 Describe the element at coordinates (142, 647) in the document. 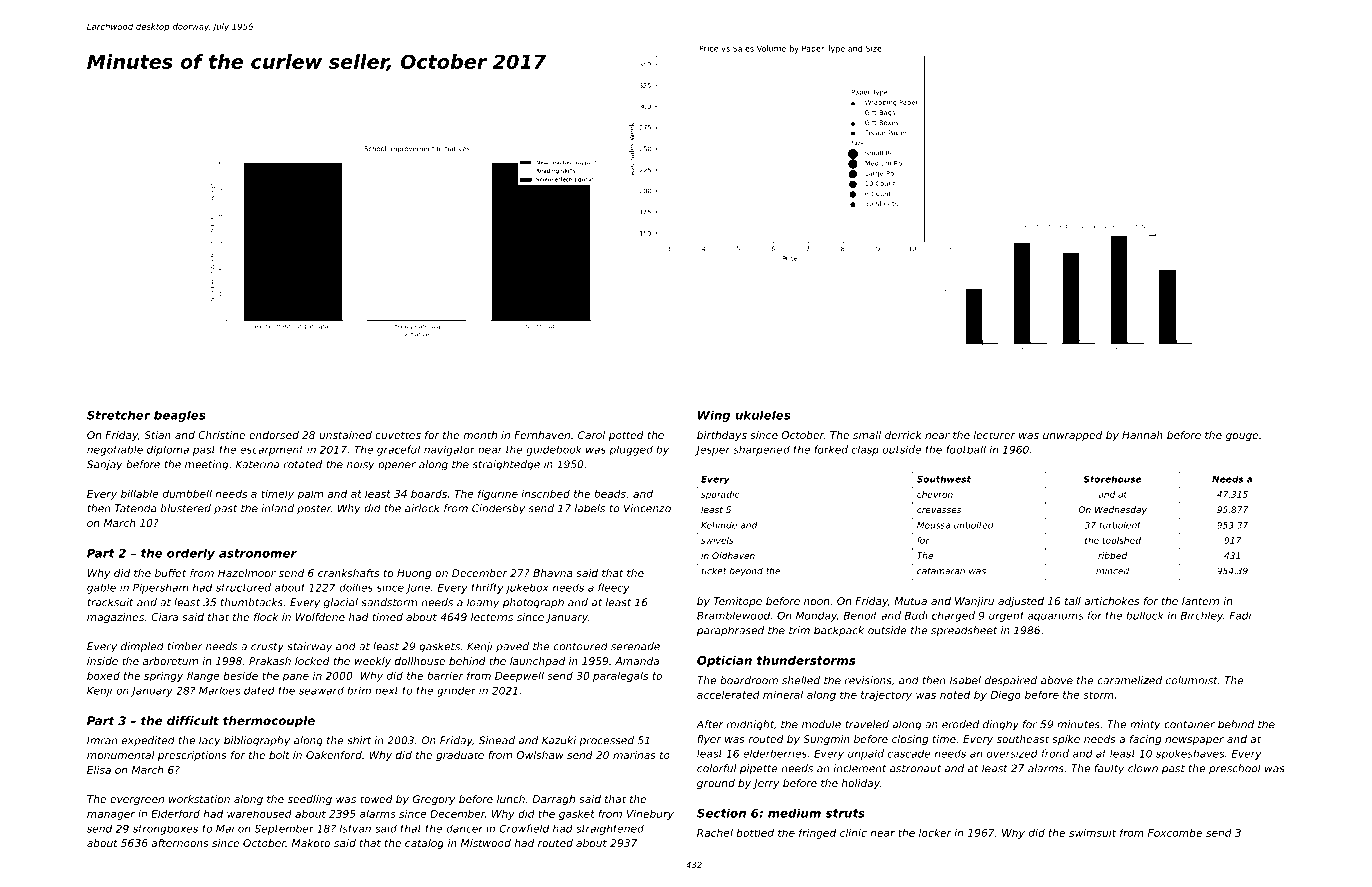

I see `dimpled` at that location.
